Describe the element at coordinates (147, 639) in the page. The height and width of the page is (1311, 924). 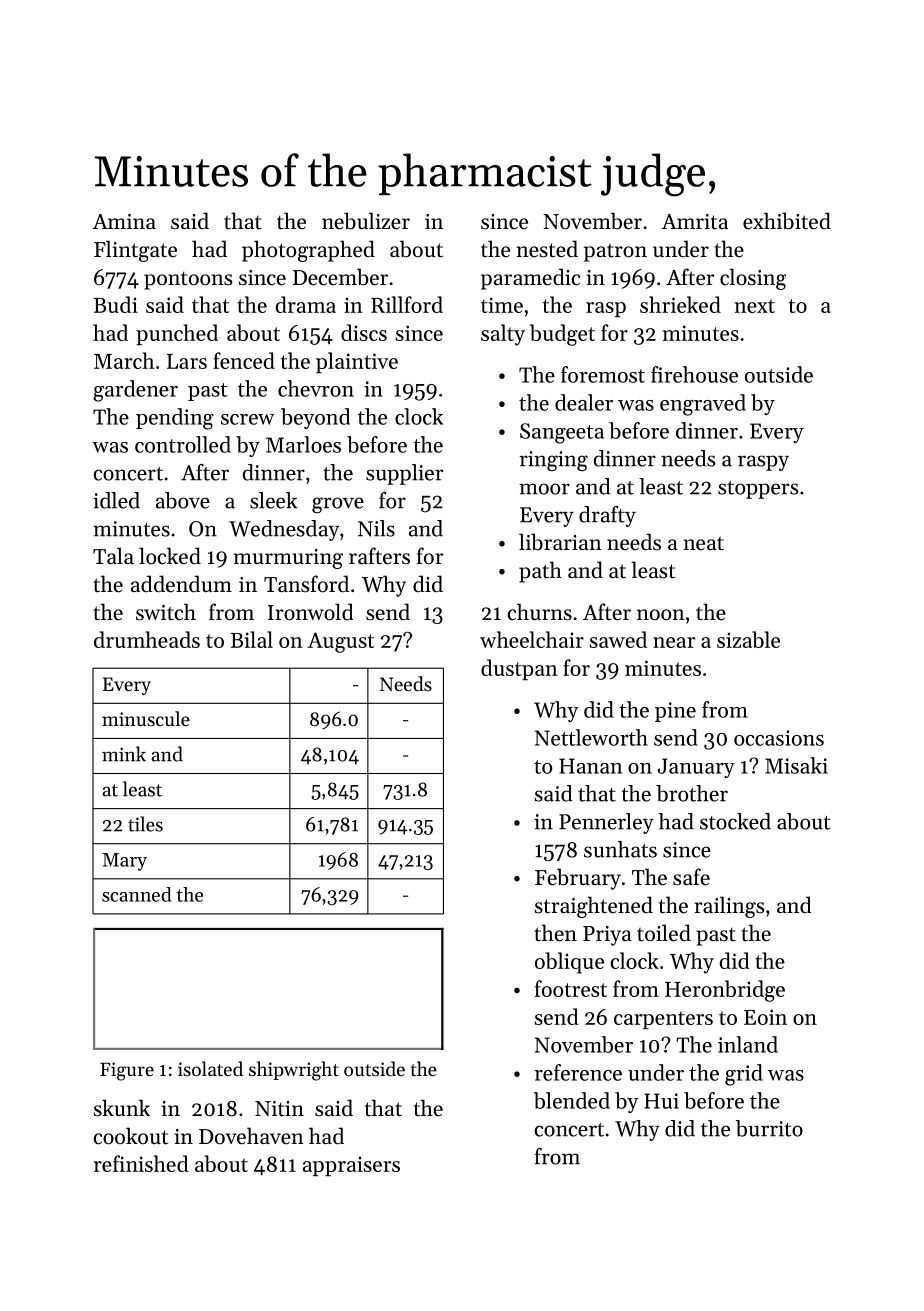
I see `drumheads` at that location.
